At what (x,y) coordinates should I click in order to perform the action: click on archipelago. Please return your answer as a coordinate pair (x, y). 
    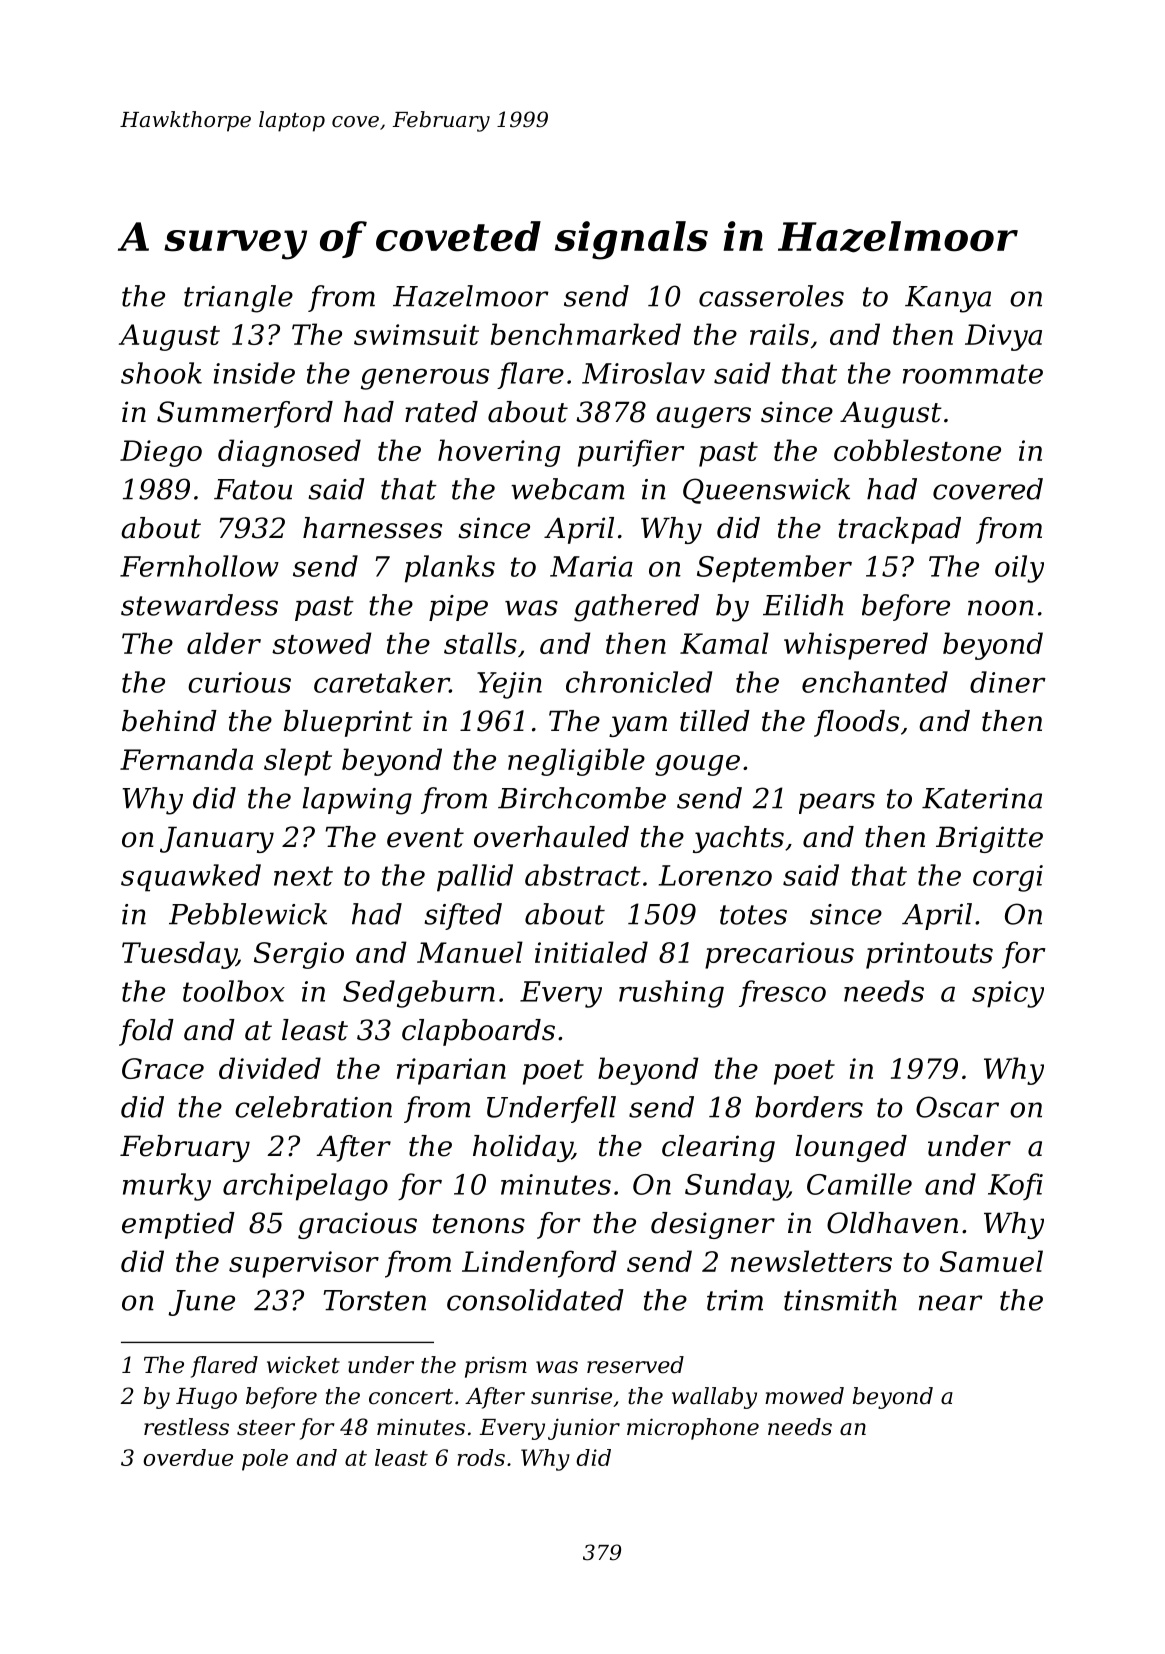
    Looking at the image, I should click on (305, 1187).
